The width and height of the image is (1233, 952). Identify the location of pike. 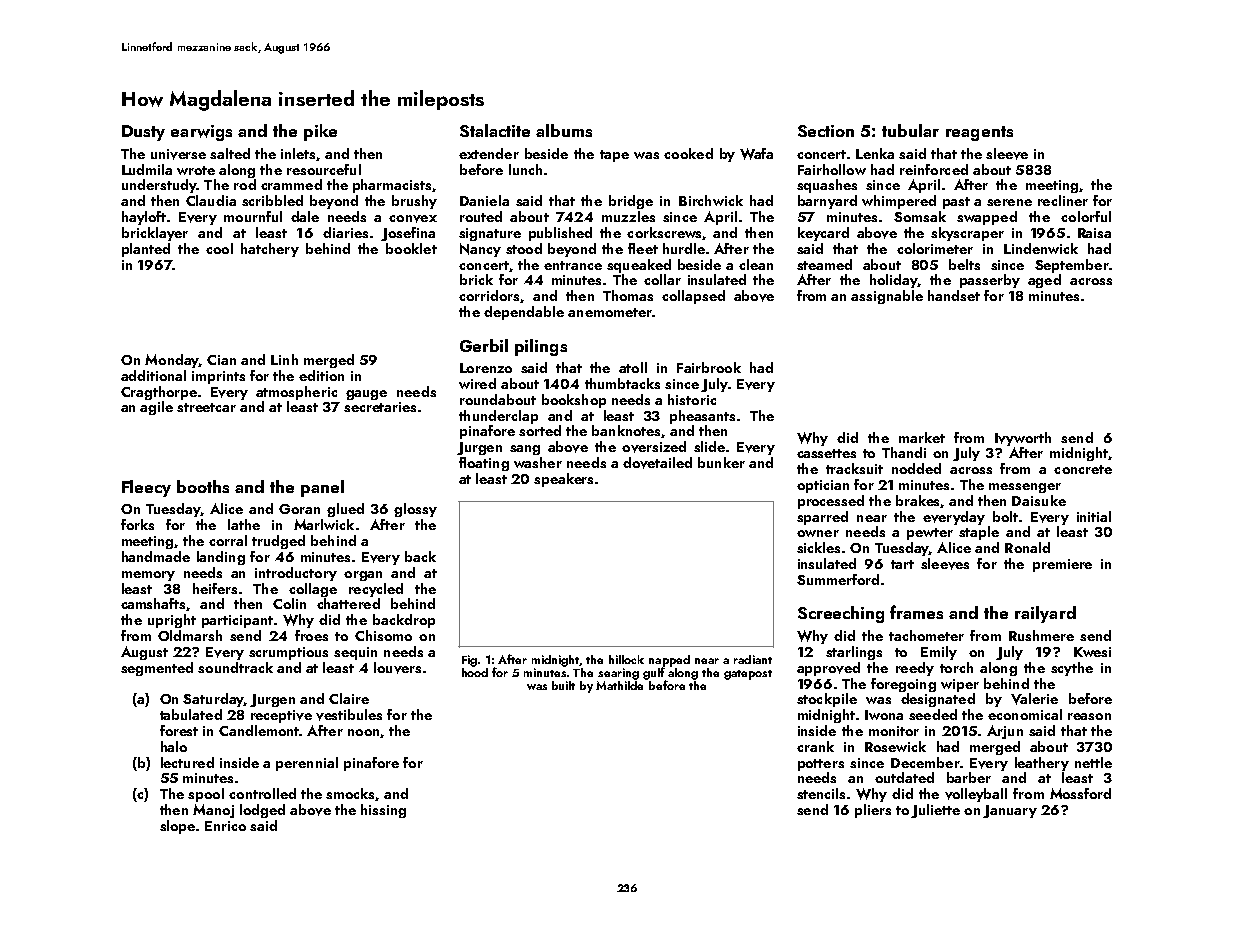
(320, 132).
